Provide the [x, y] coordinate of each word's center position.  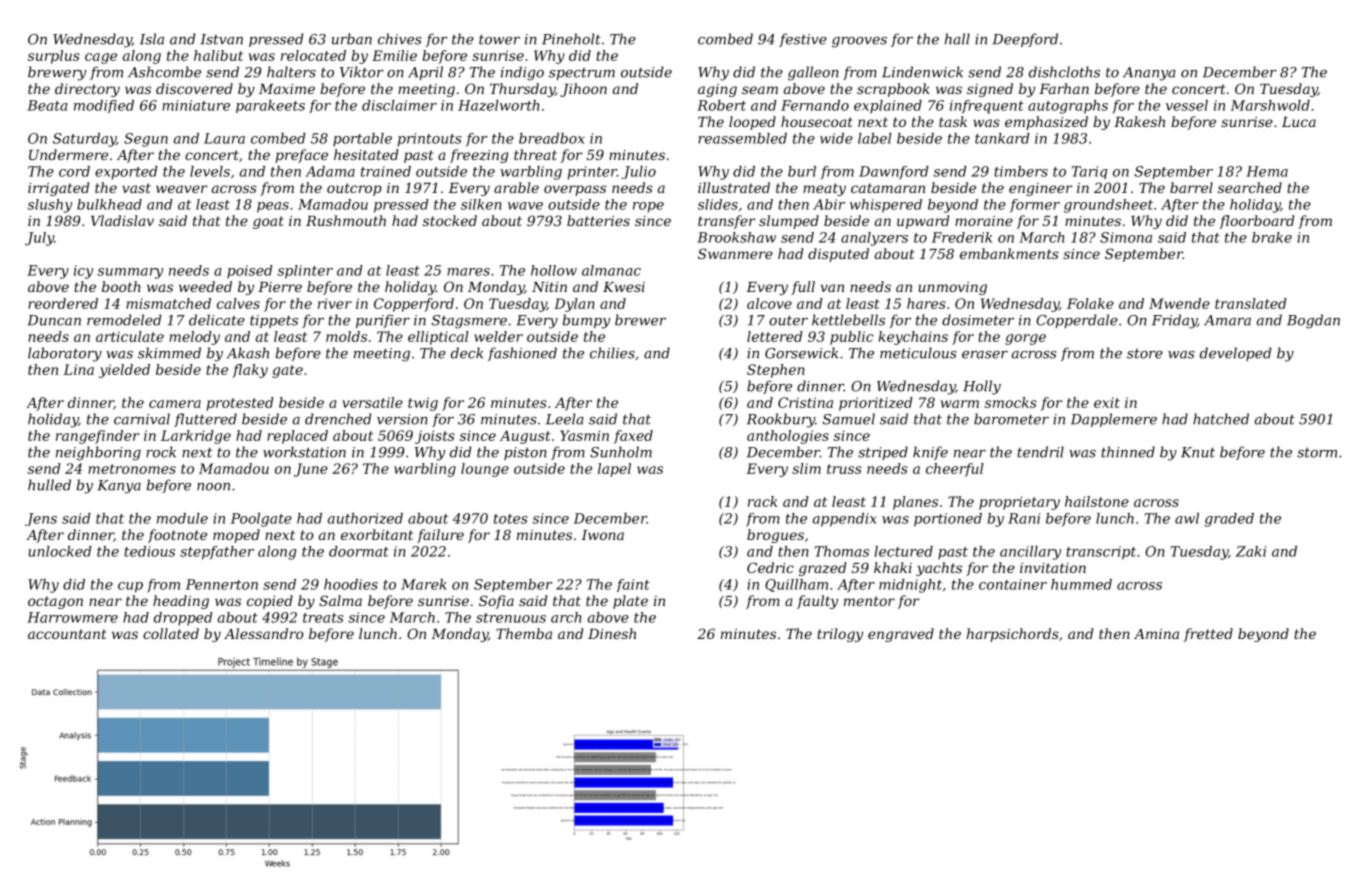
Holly [982, 387]
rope [648, 207]
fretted [1208, 635]
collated [171, 633]
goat [268, 222]
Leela [565, 419]
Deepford [1025, 40]
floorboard [1256, 222]
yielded [124, 371]
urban [352, 39]
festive [803, 40]
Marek [424, 584]
